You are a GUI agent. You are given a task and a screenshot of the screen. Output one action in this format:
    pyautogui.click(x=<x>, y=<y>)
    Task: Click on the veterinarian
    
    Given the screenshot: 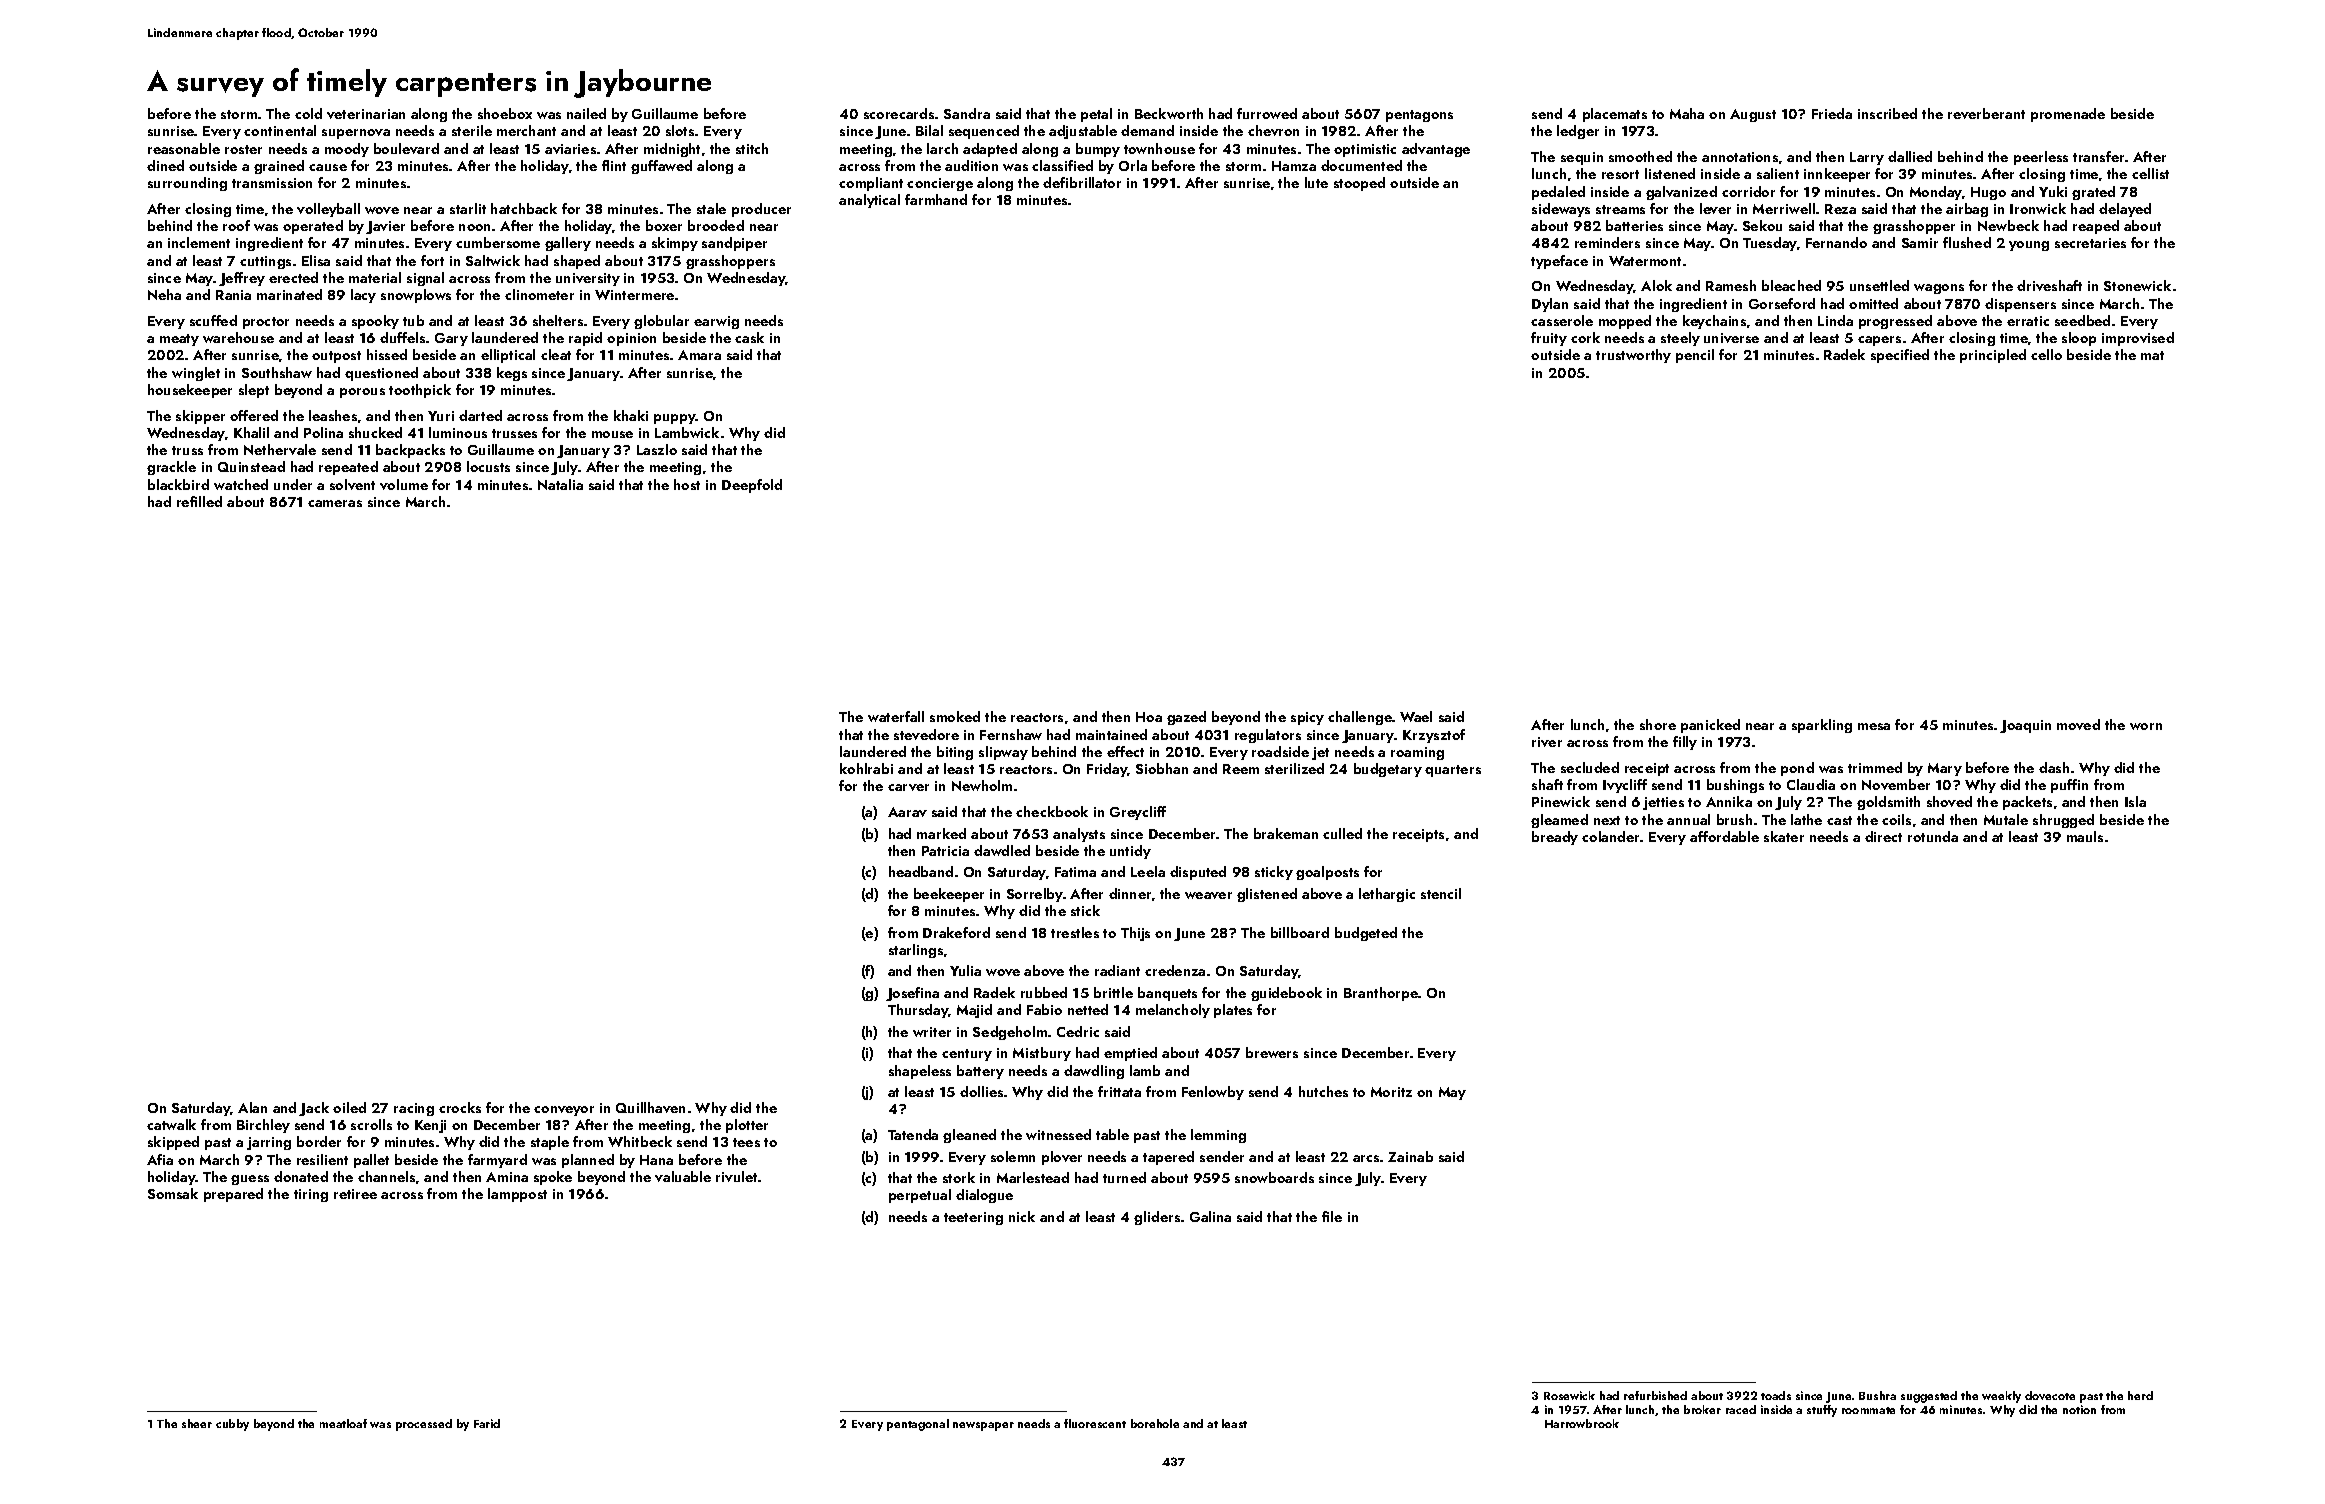 What is the action you would take?
    pyautogui.click(x=366, y=114)
